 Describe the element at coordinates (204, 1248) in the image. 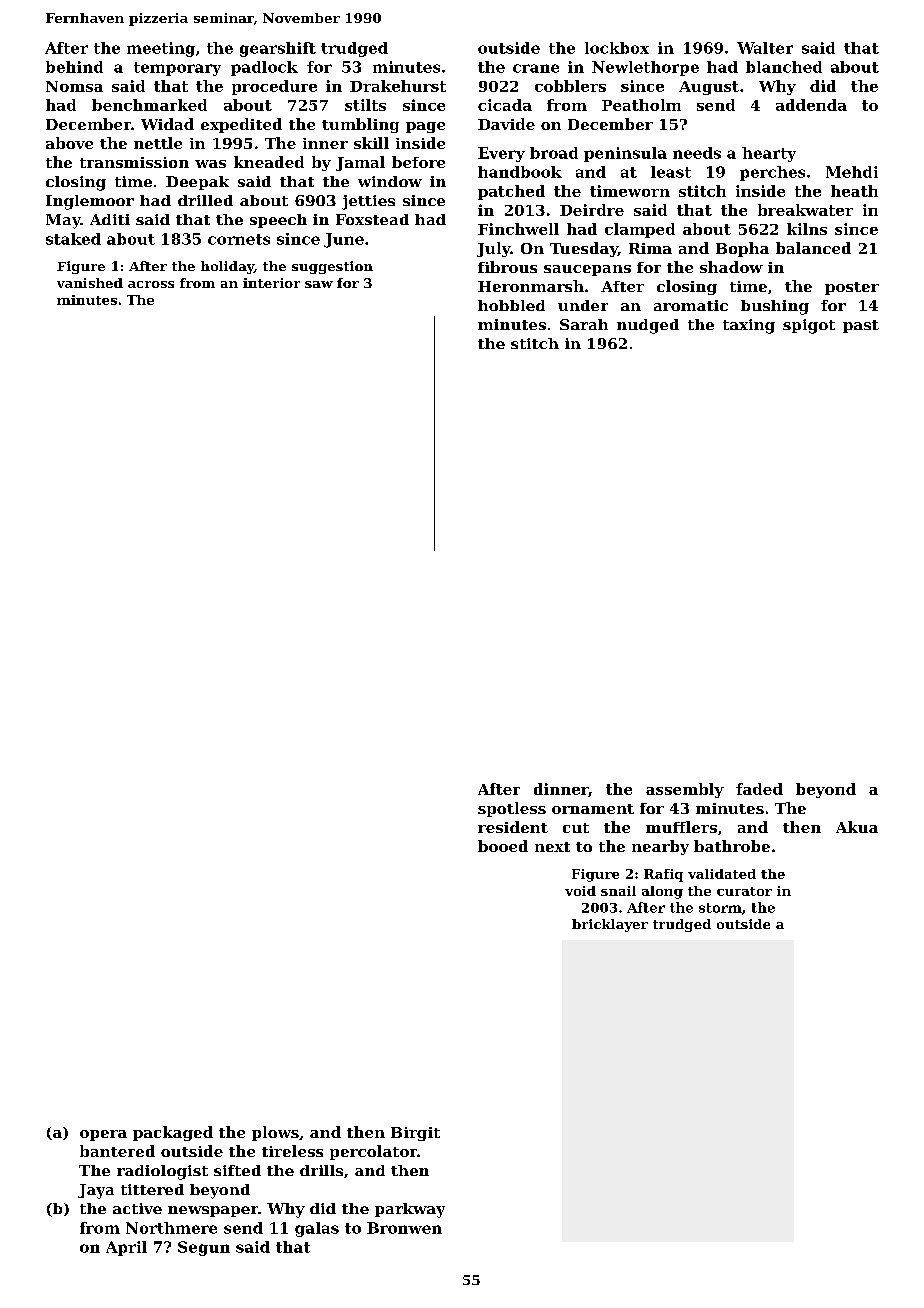

I see `Segun` at that location.
